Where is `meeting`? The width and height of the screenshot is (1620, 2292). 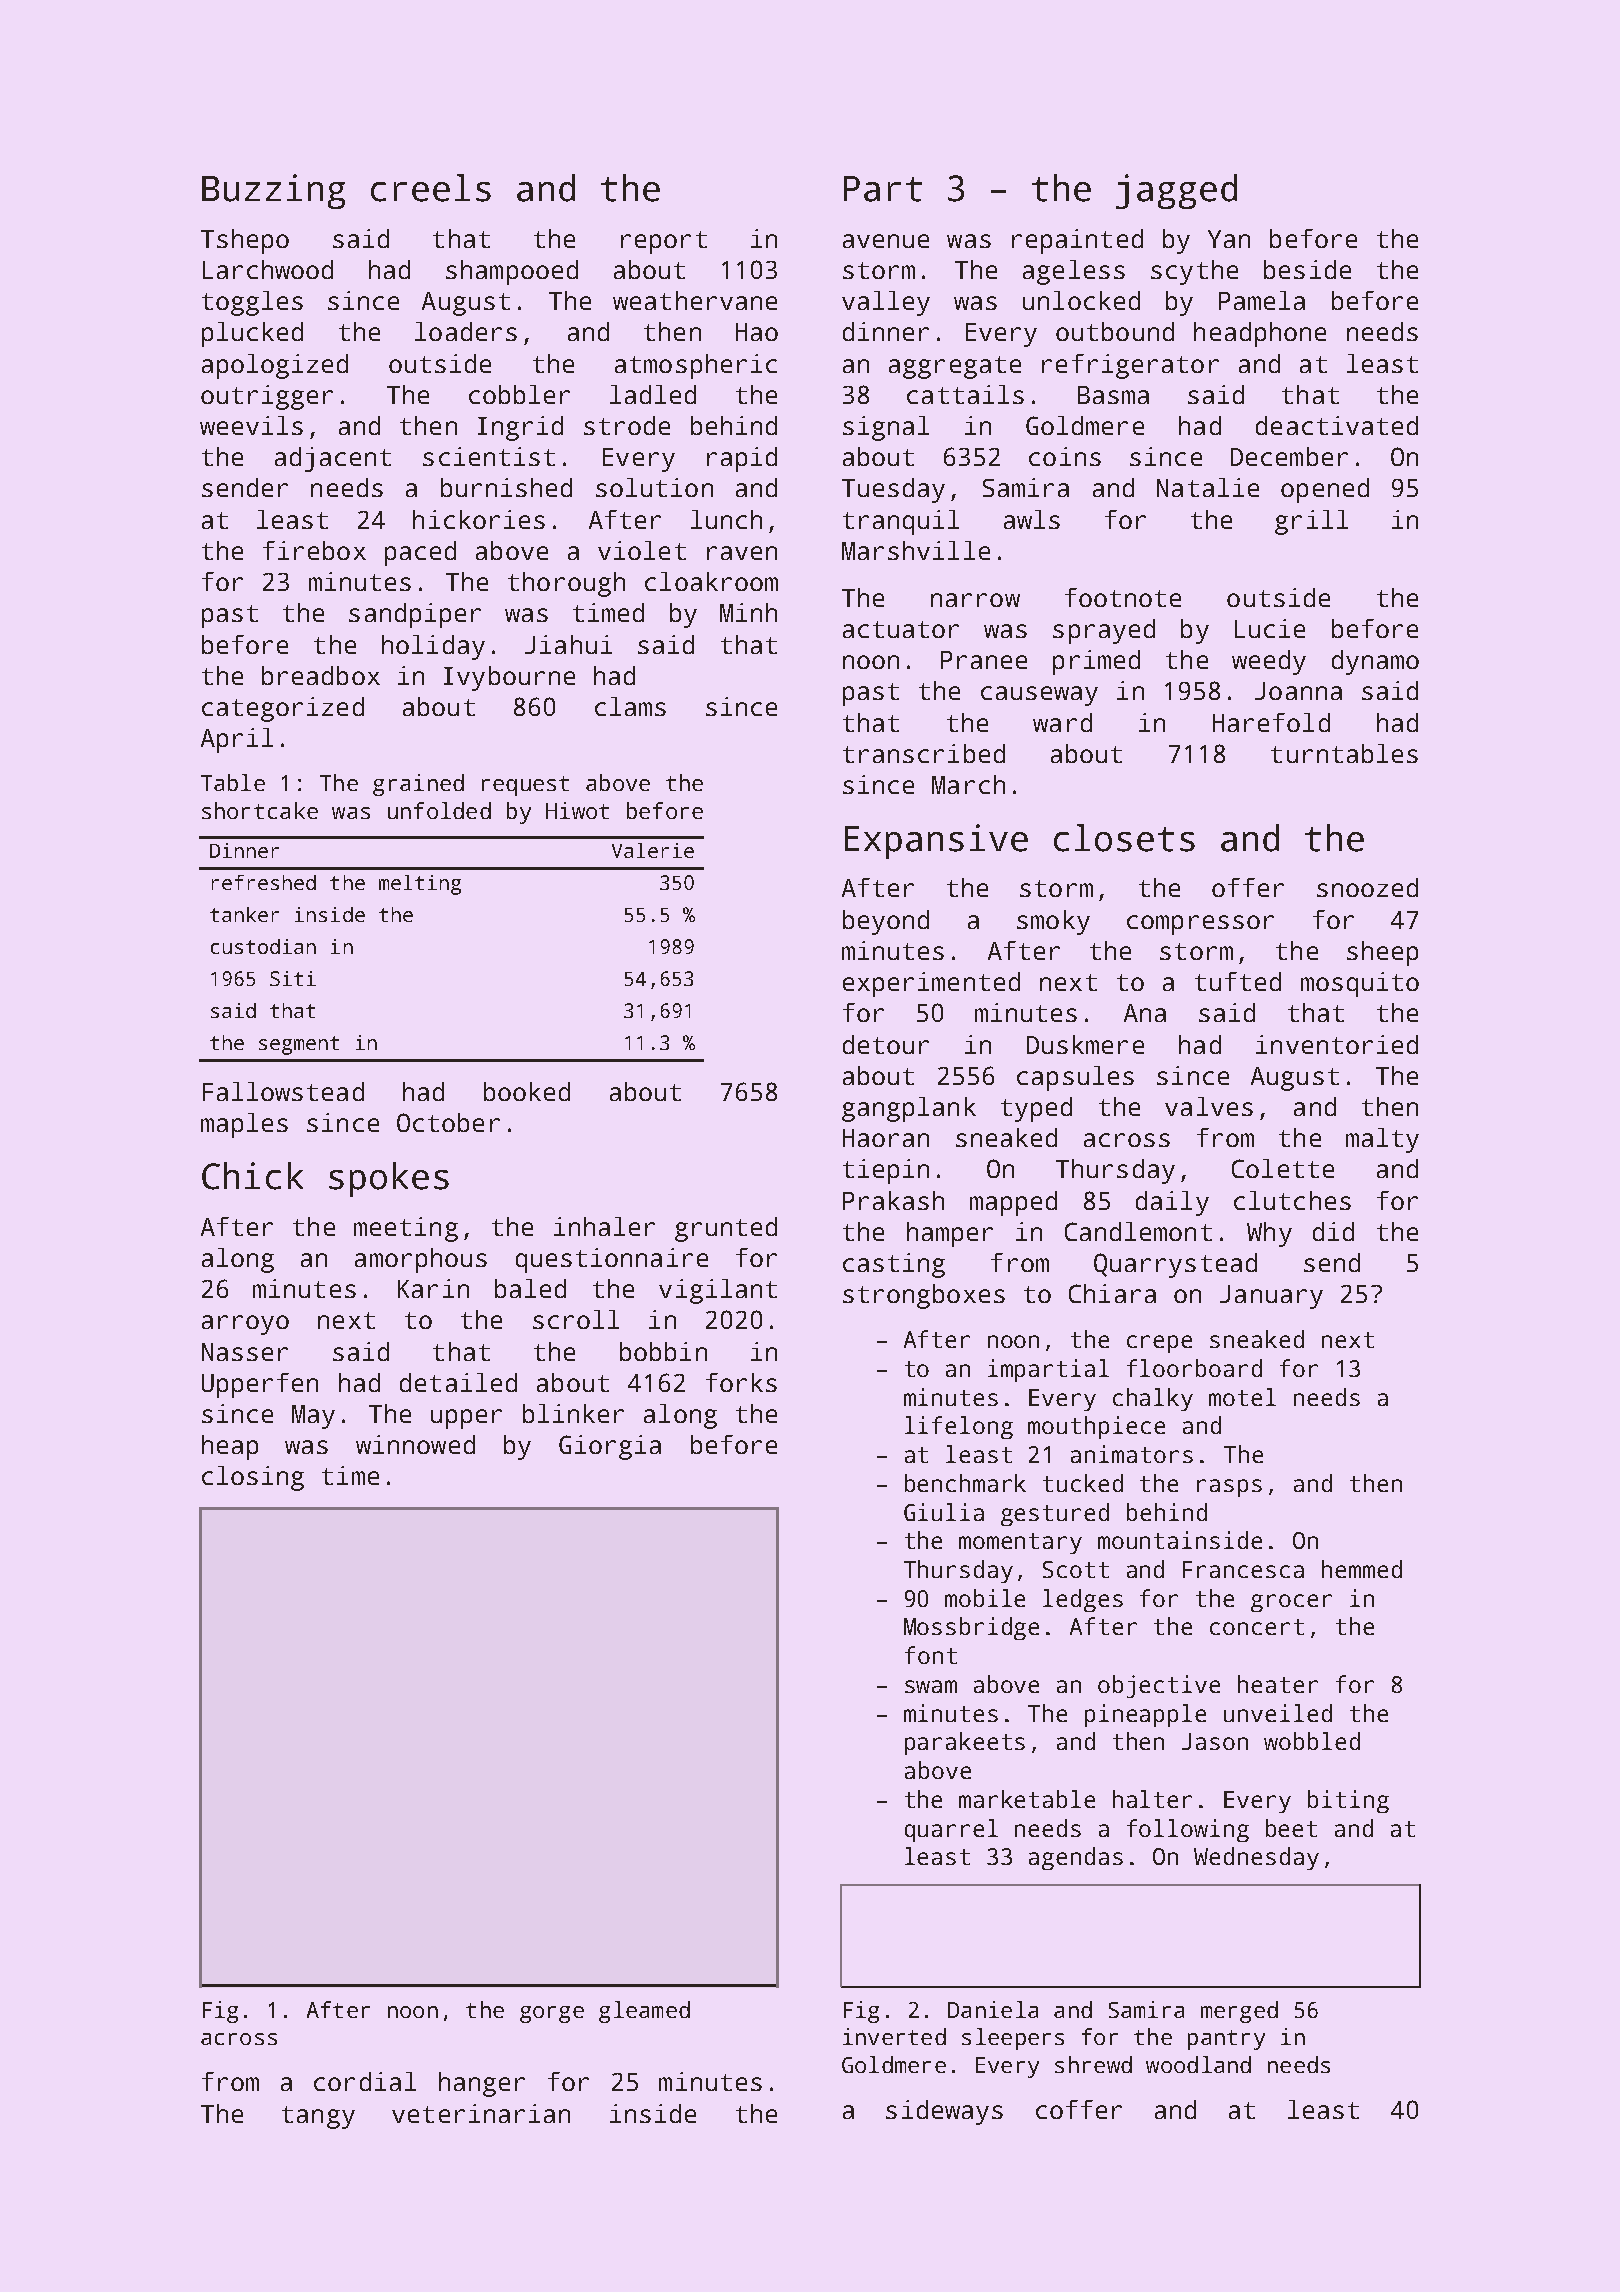 meeting is located at coordinates (406, 1229).
